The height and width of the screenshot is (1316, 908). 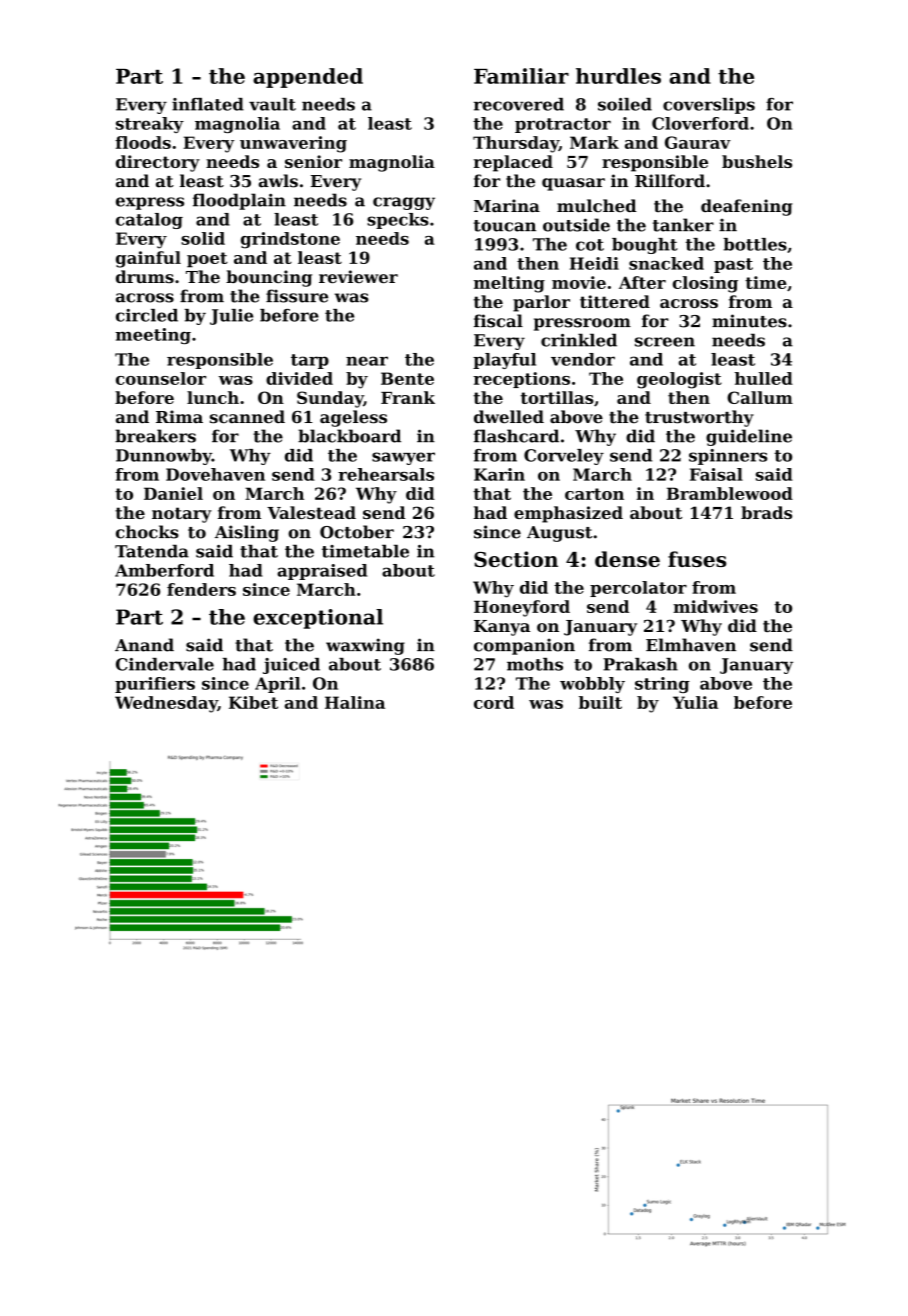 What do you see at coordinates (521, 76) in the screenshot?
I see `Familiar` at bounding box center [521, 76].
